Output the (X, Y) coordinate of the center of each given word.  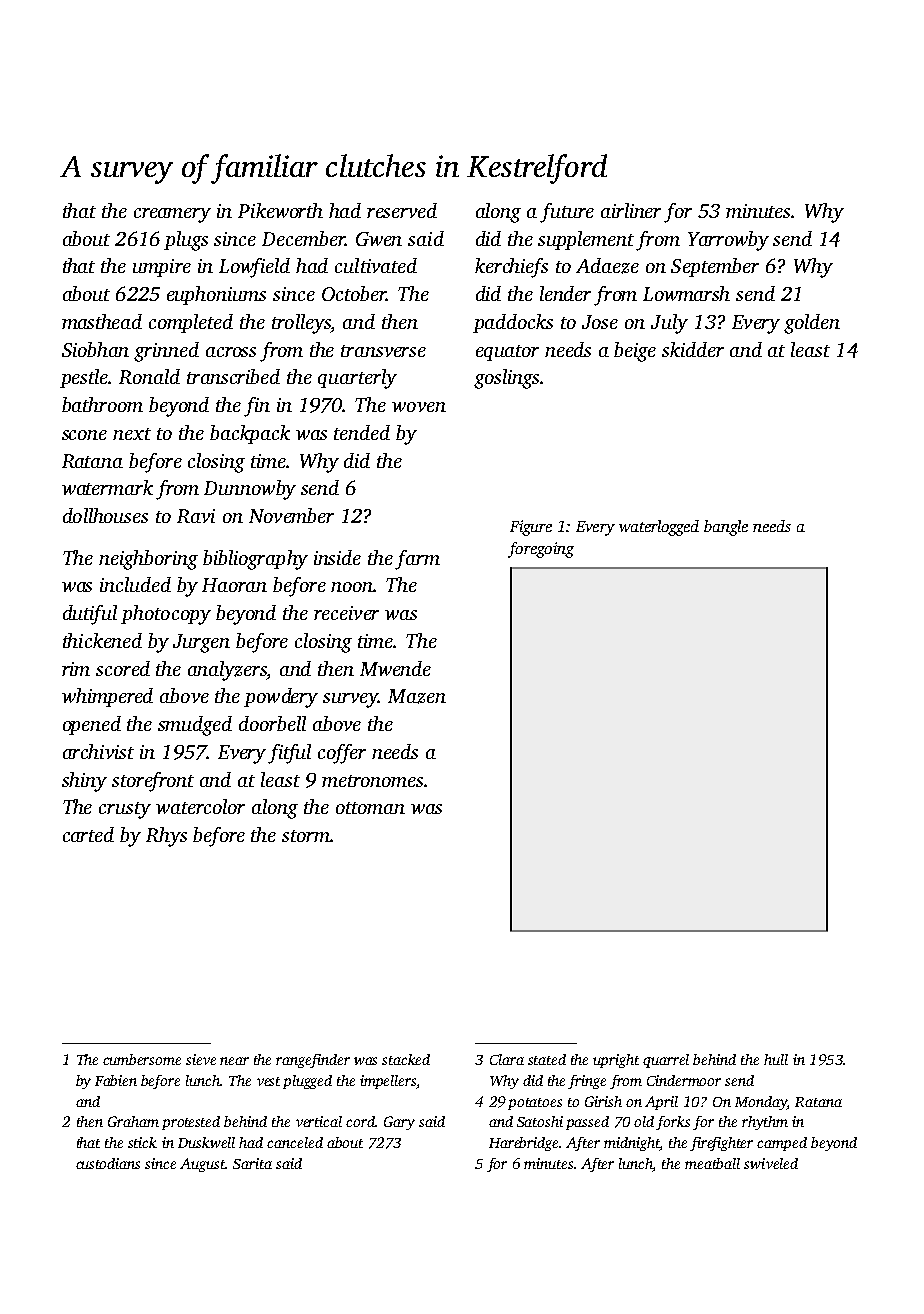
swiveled (771, 1163)
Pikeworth (280, 210)
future (567, 213)
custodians (108, 1163)
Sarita (252, 1163)
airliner (631, 210)
